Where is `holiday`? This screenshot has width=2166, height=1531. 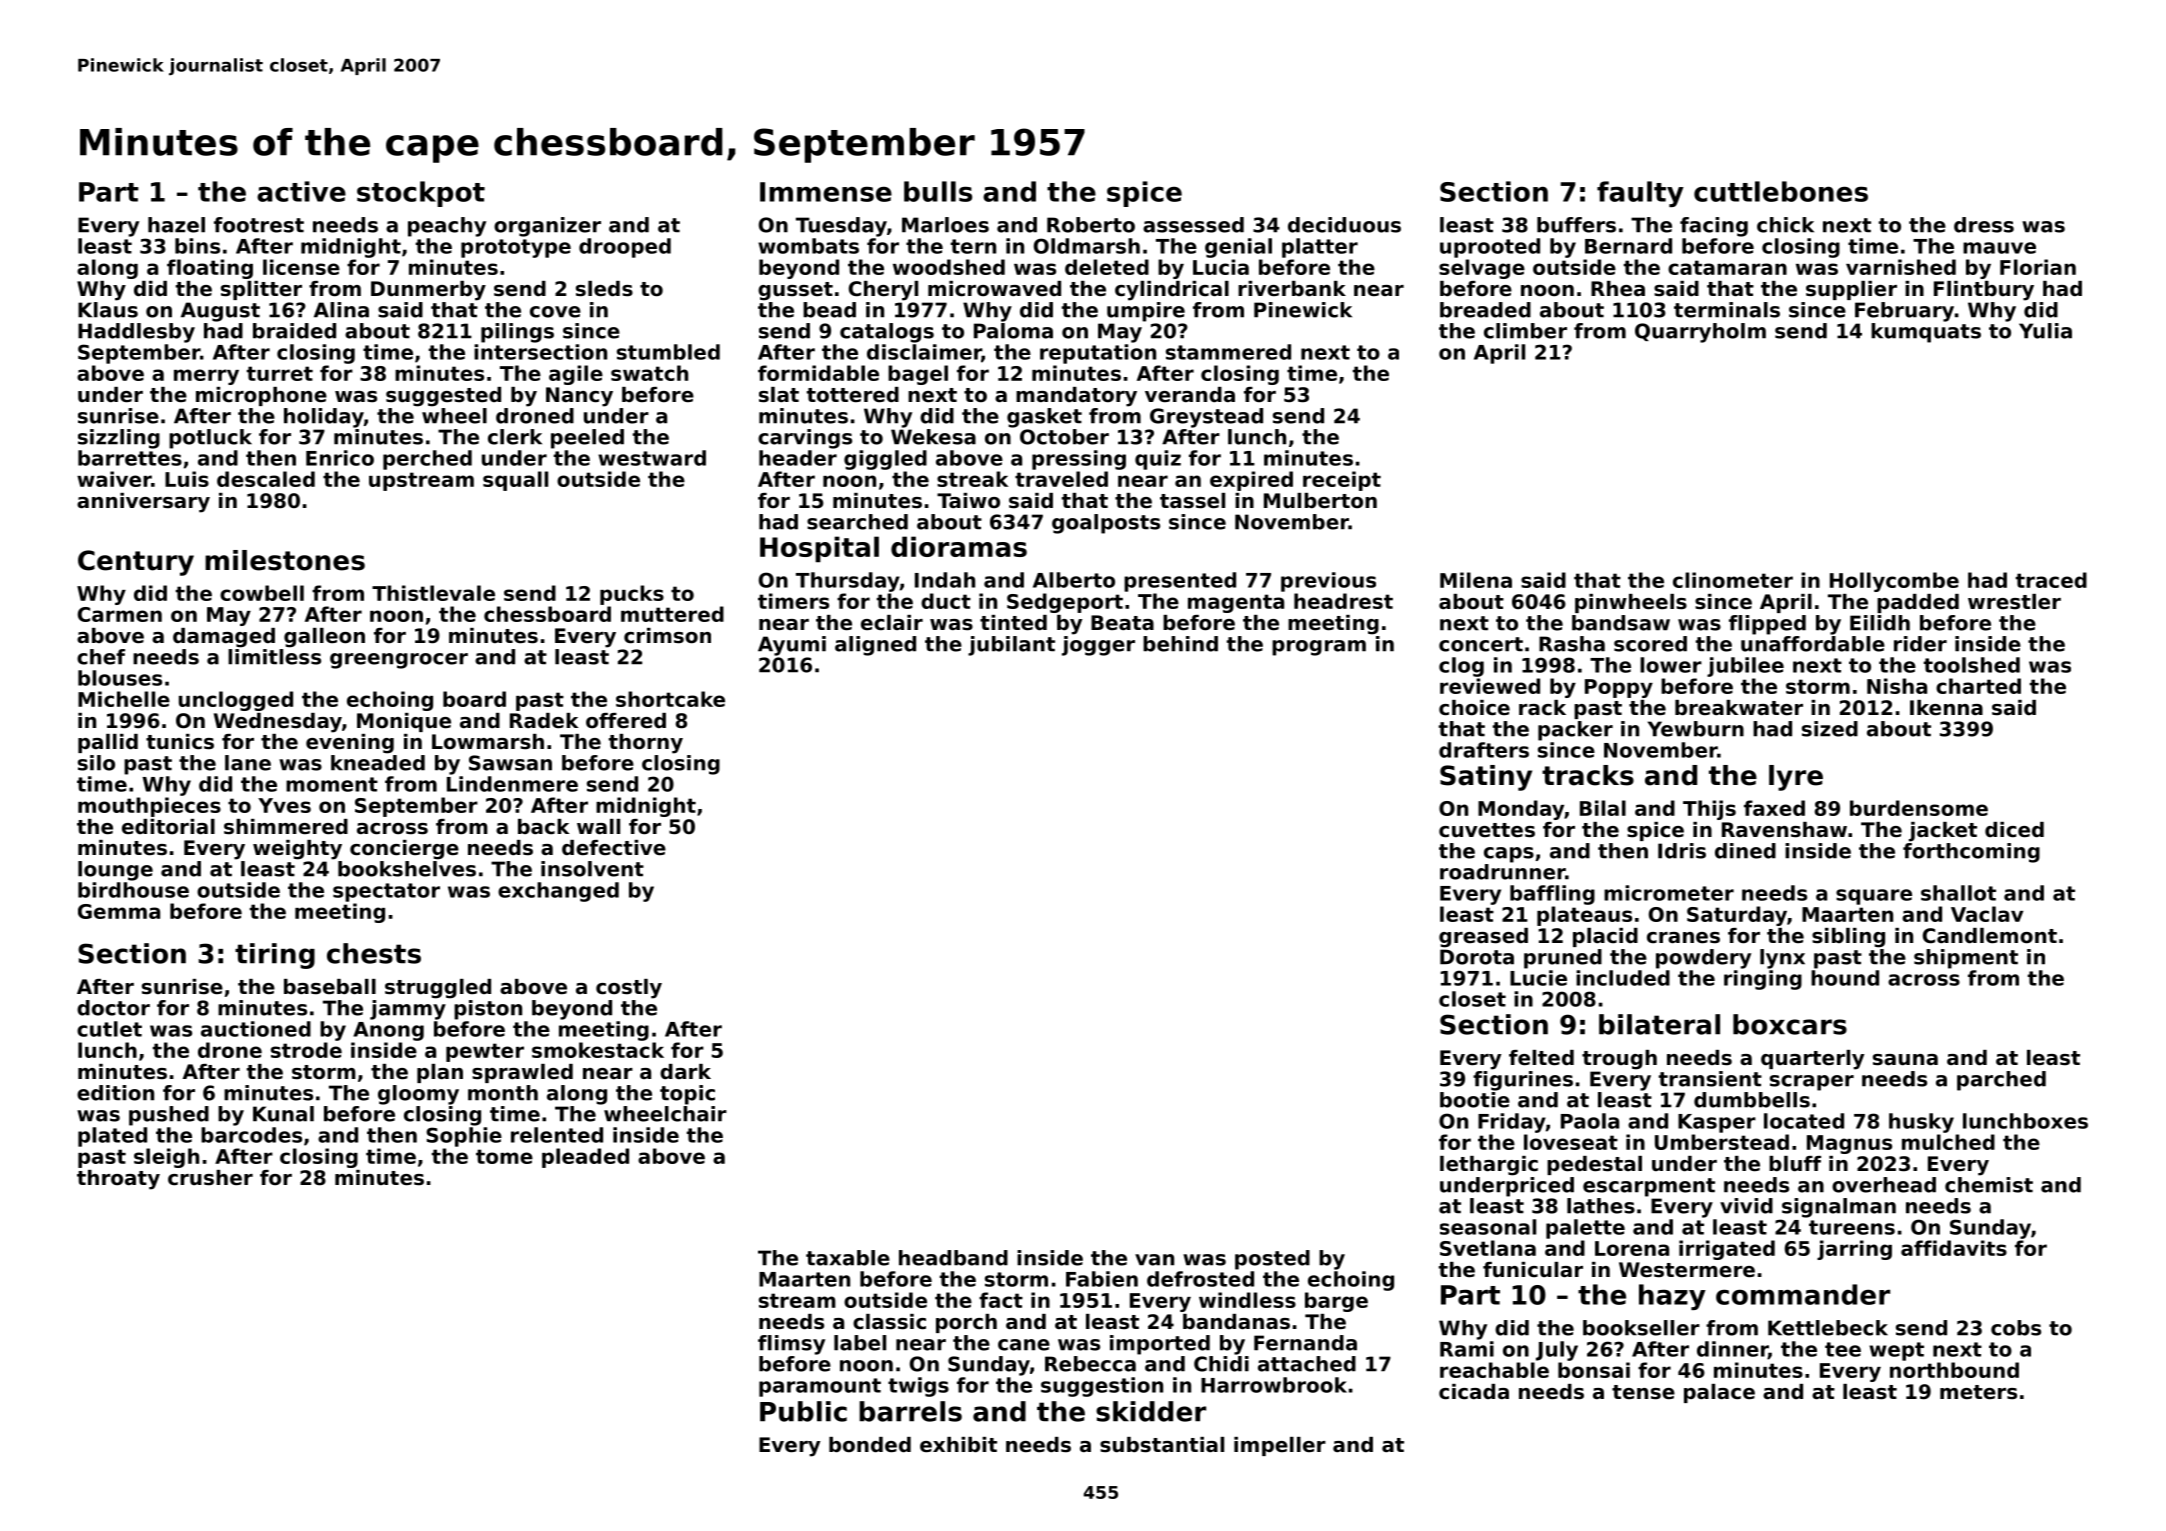 holiday is located at coordinates (324, 418).
